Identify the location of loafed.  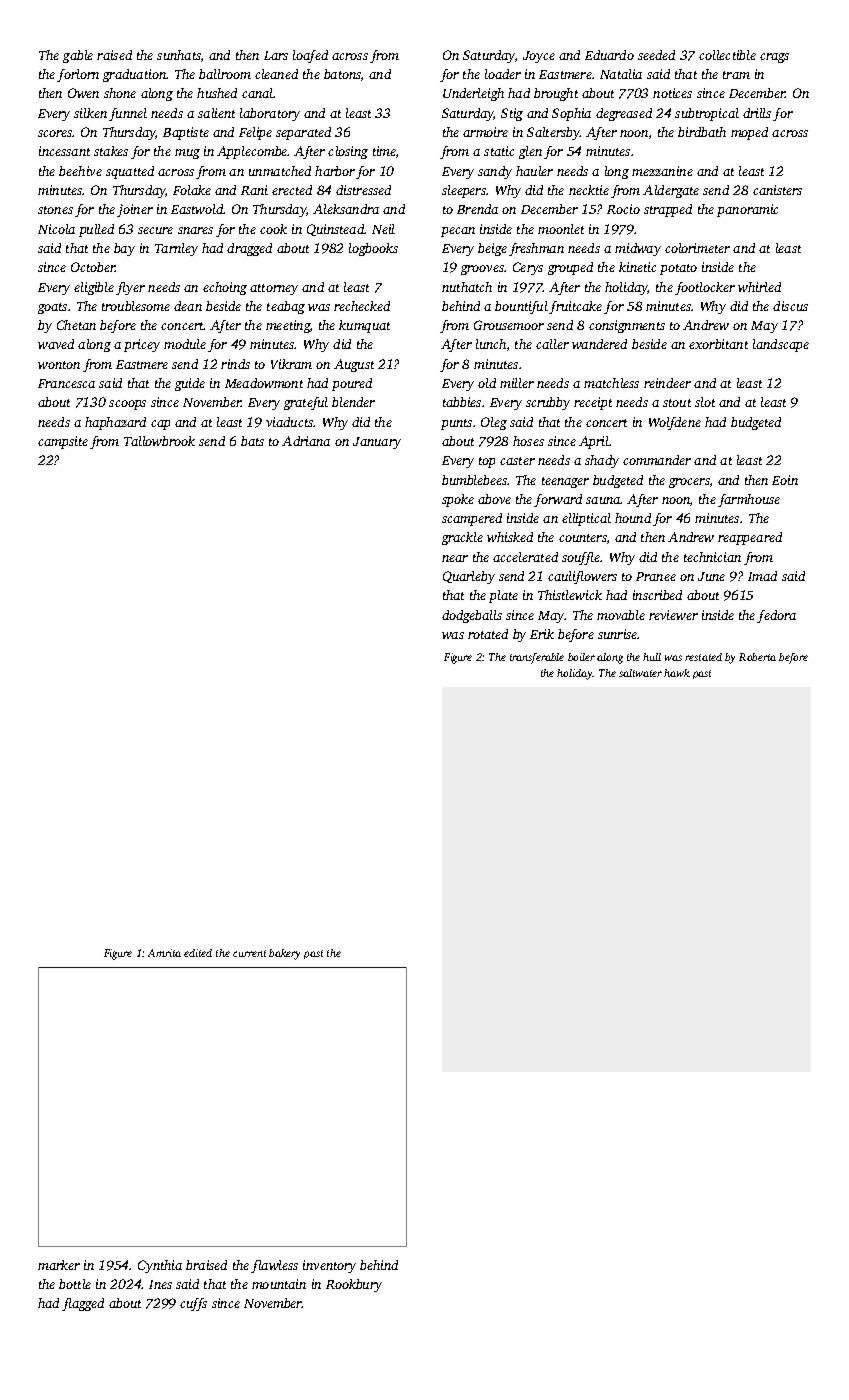
(310, 56).
